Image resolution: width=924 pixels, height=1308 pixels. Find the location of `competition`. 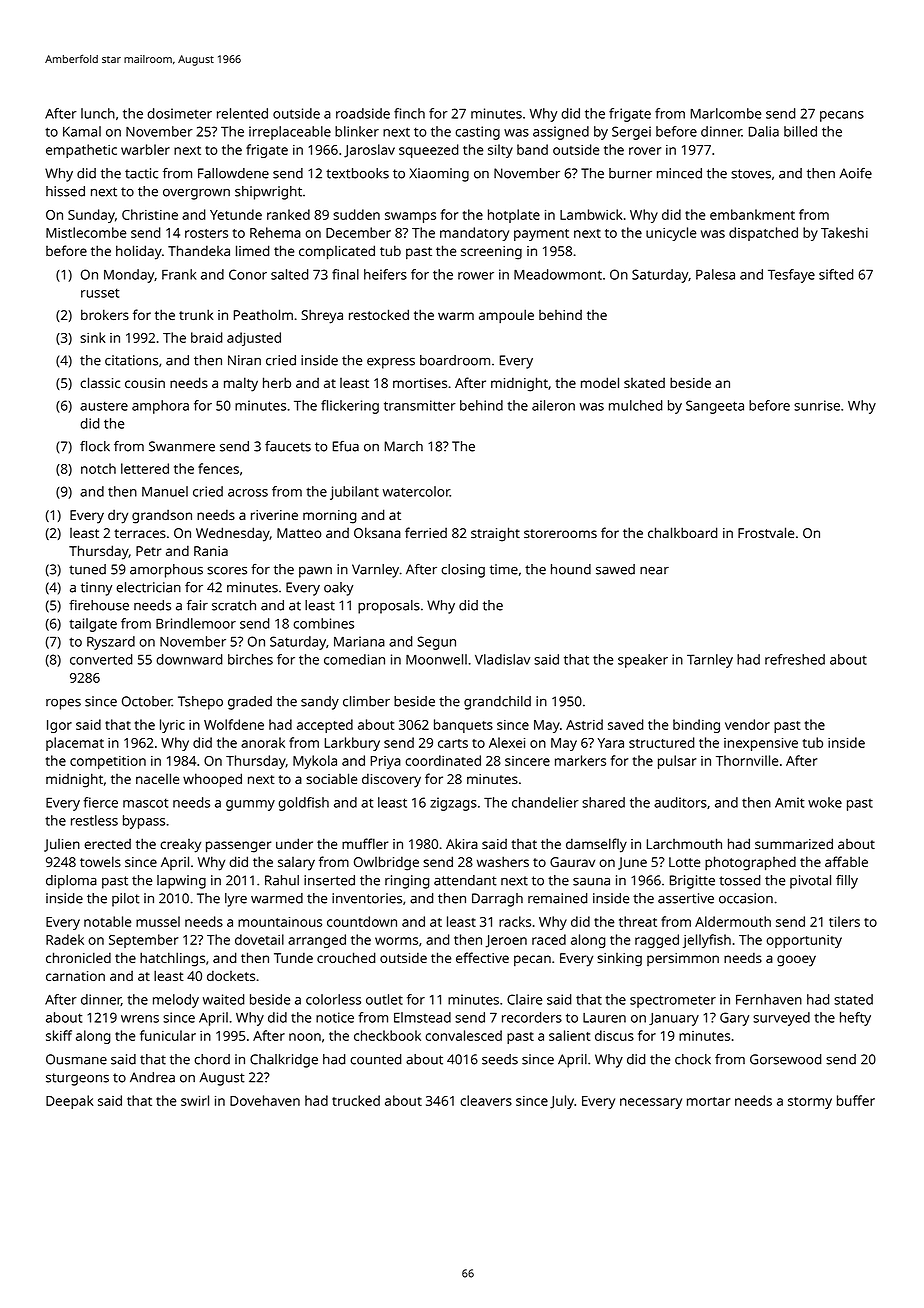

competition is located at coordinates (108, 762).
